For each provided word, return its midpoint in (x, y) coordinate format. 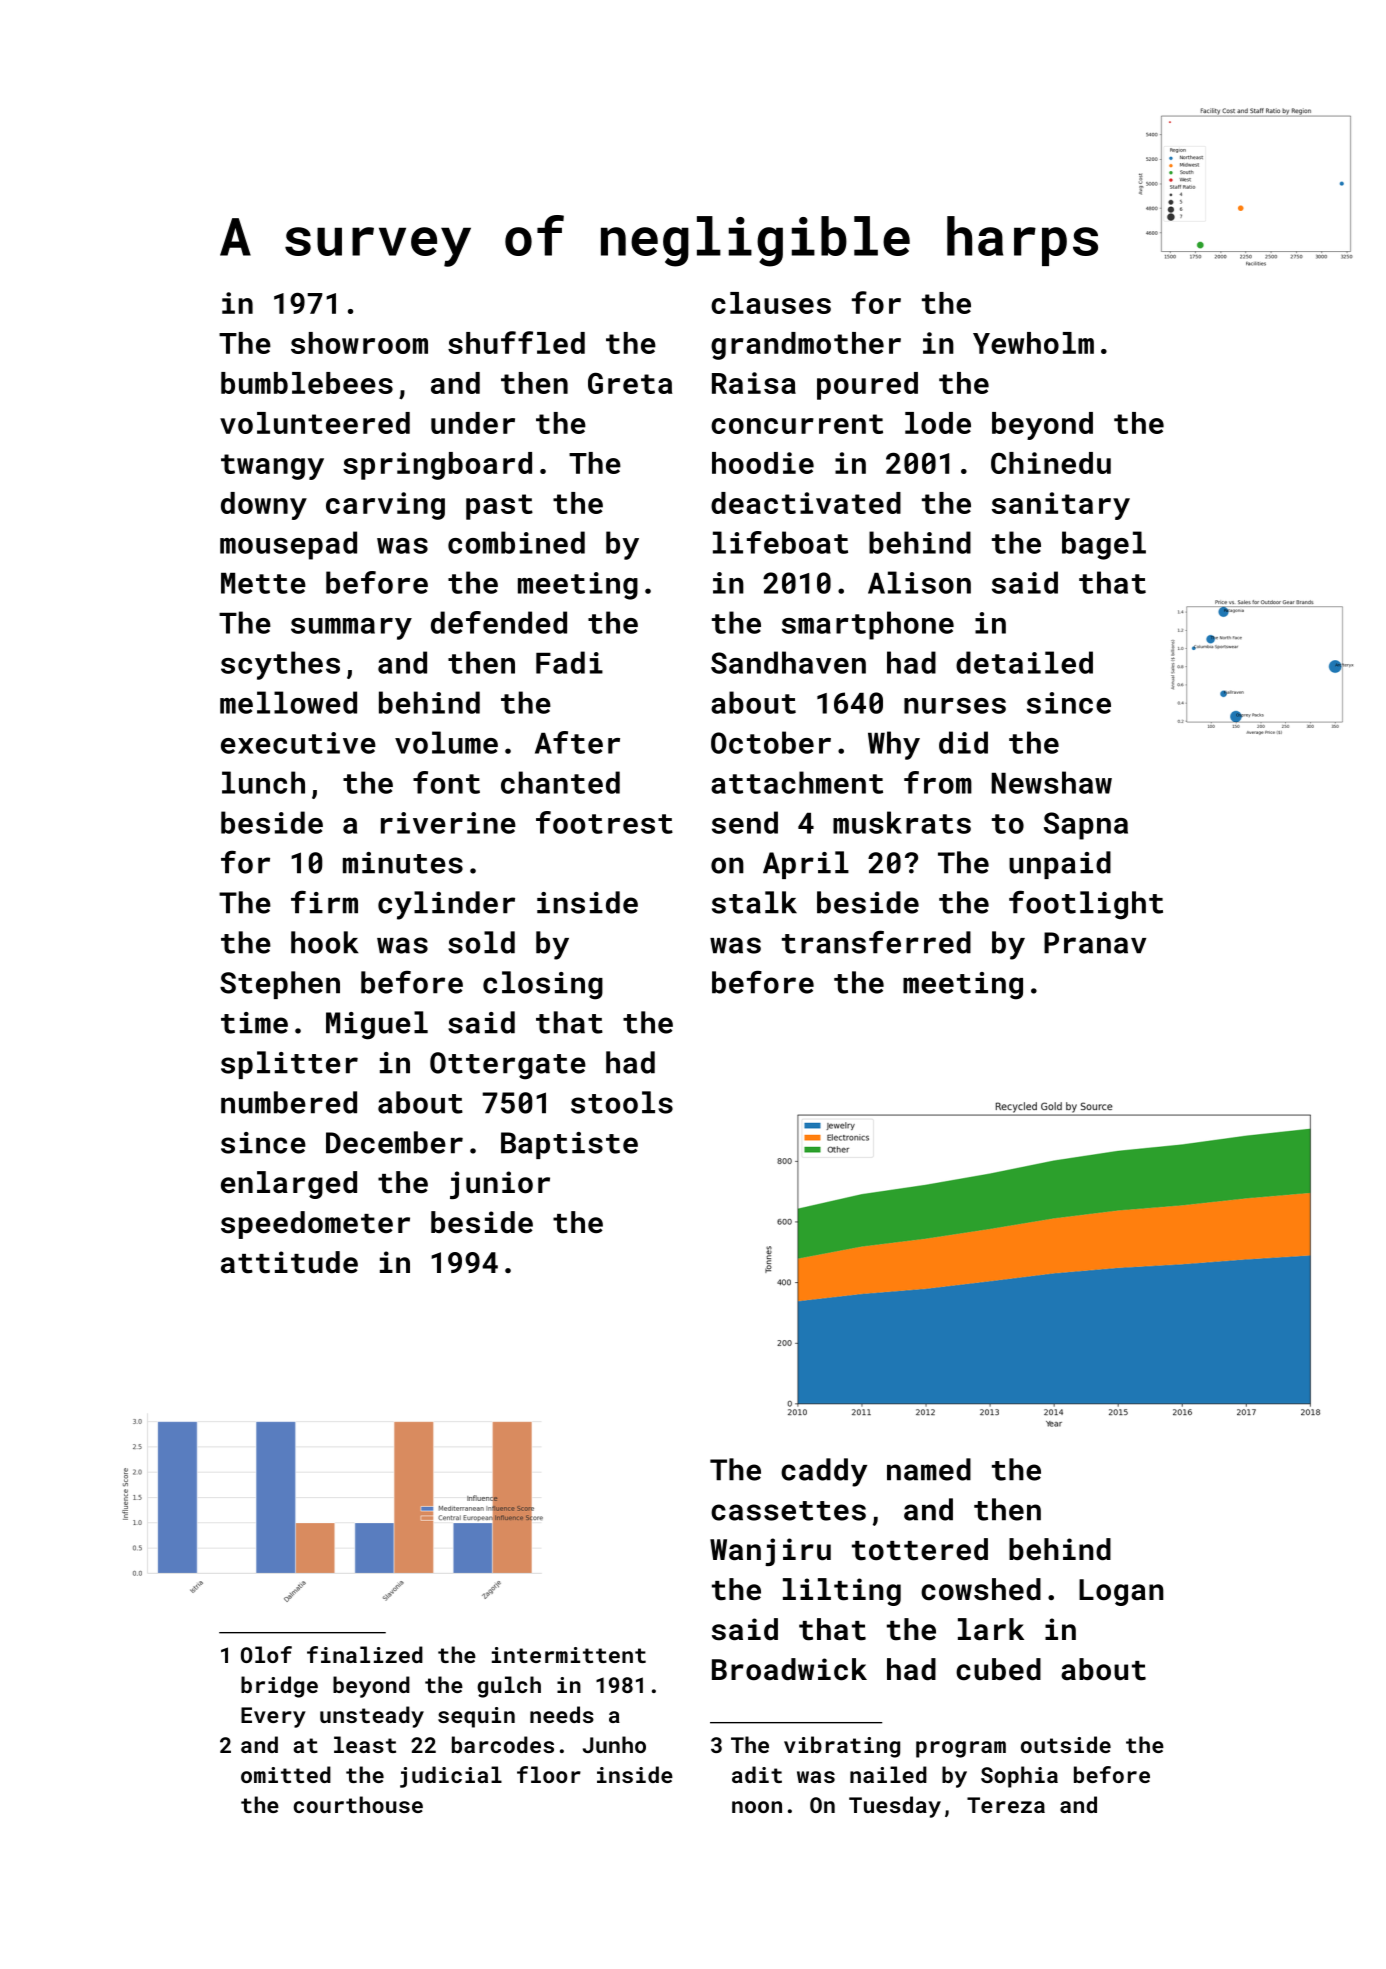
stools (622, 1102)
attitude (289, 1262)
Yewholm (1033, 343)
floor (549, 1774)
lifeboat (780, 542)
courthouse (358, 1804)
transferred (876, 942)
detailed (1024, 662)
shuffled (516, 342)
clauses (771, 303)
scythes (280, 665)
